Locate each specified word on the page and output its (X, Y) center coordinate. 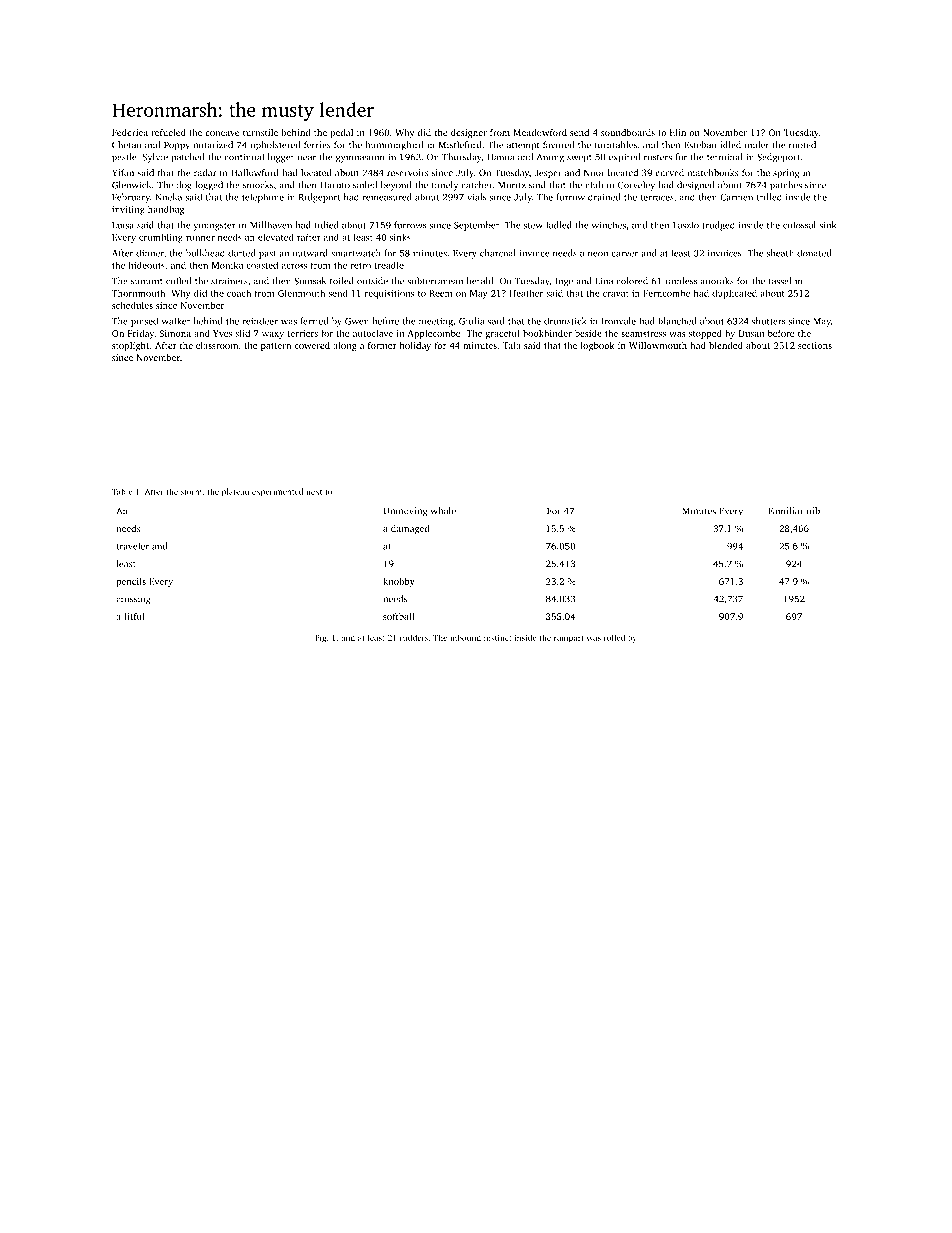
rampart (569, 639)
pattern (276, 347)
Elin (678, 132)
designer (469, 133)
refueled (168, 132)
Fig (320, 639)
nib (813, 511)
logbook (598, 346)
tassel (780, 281)
